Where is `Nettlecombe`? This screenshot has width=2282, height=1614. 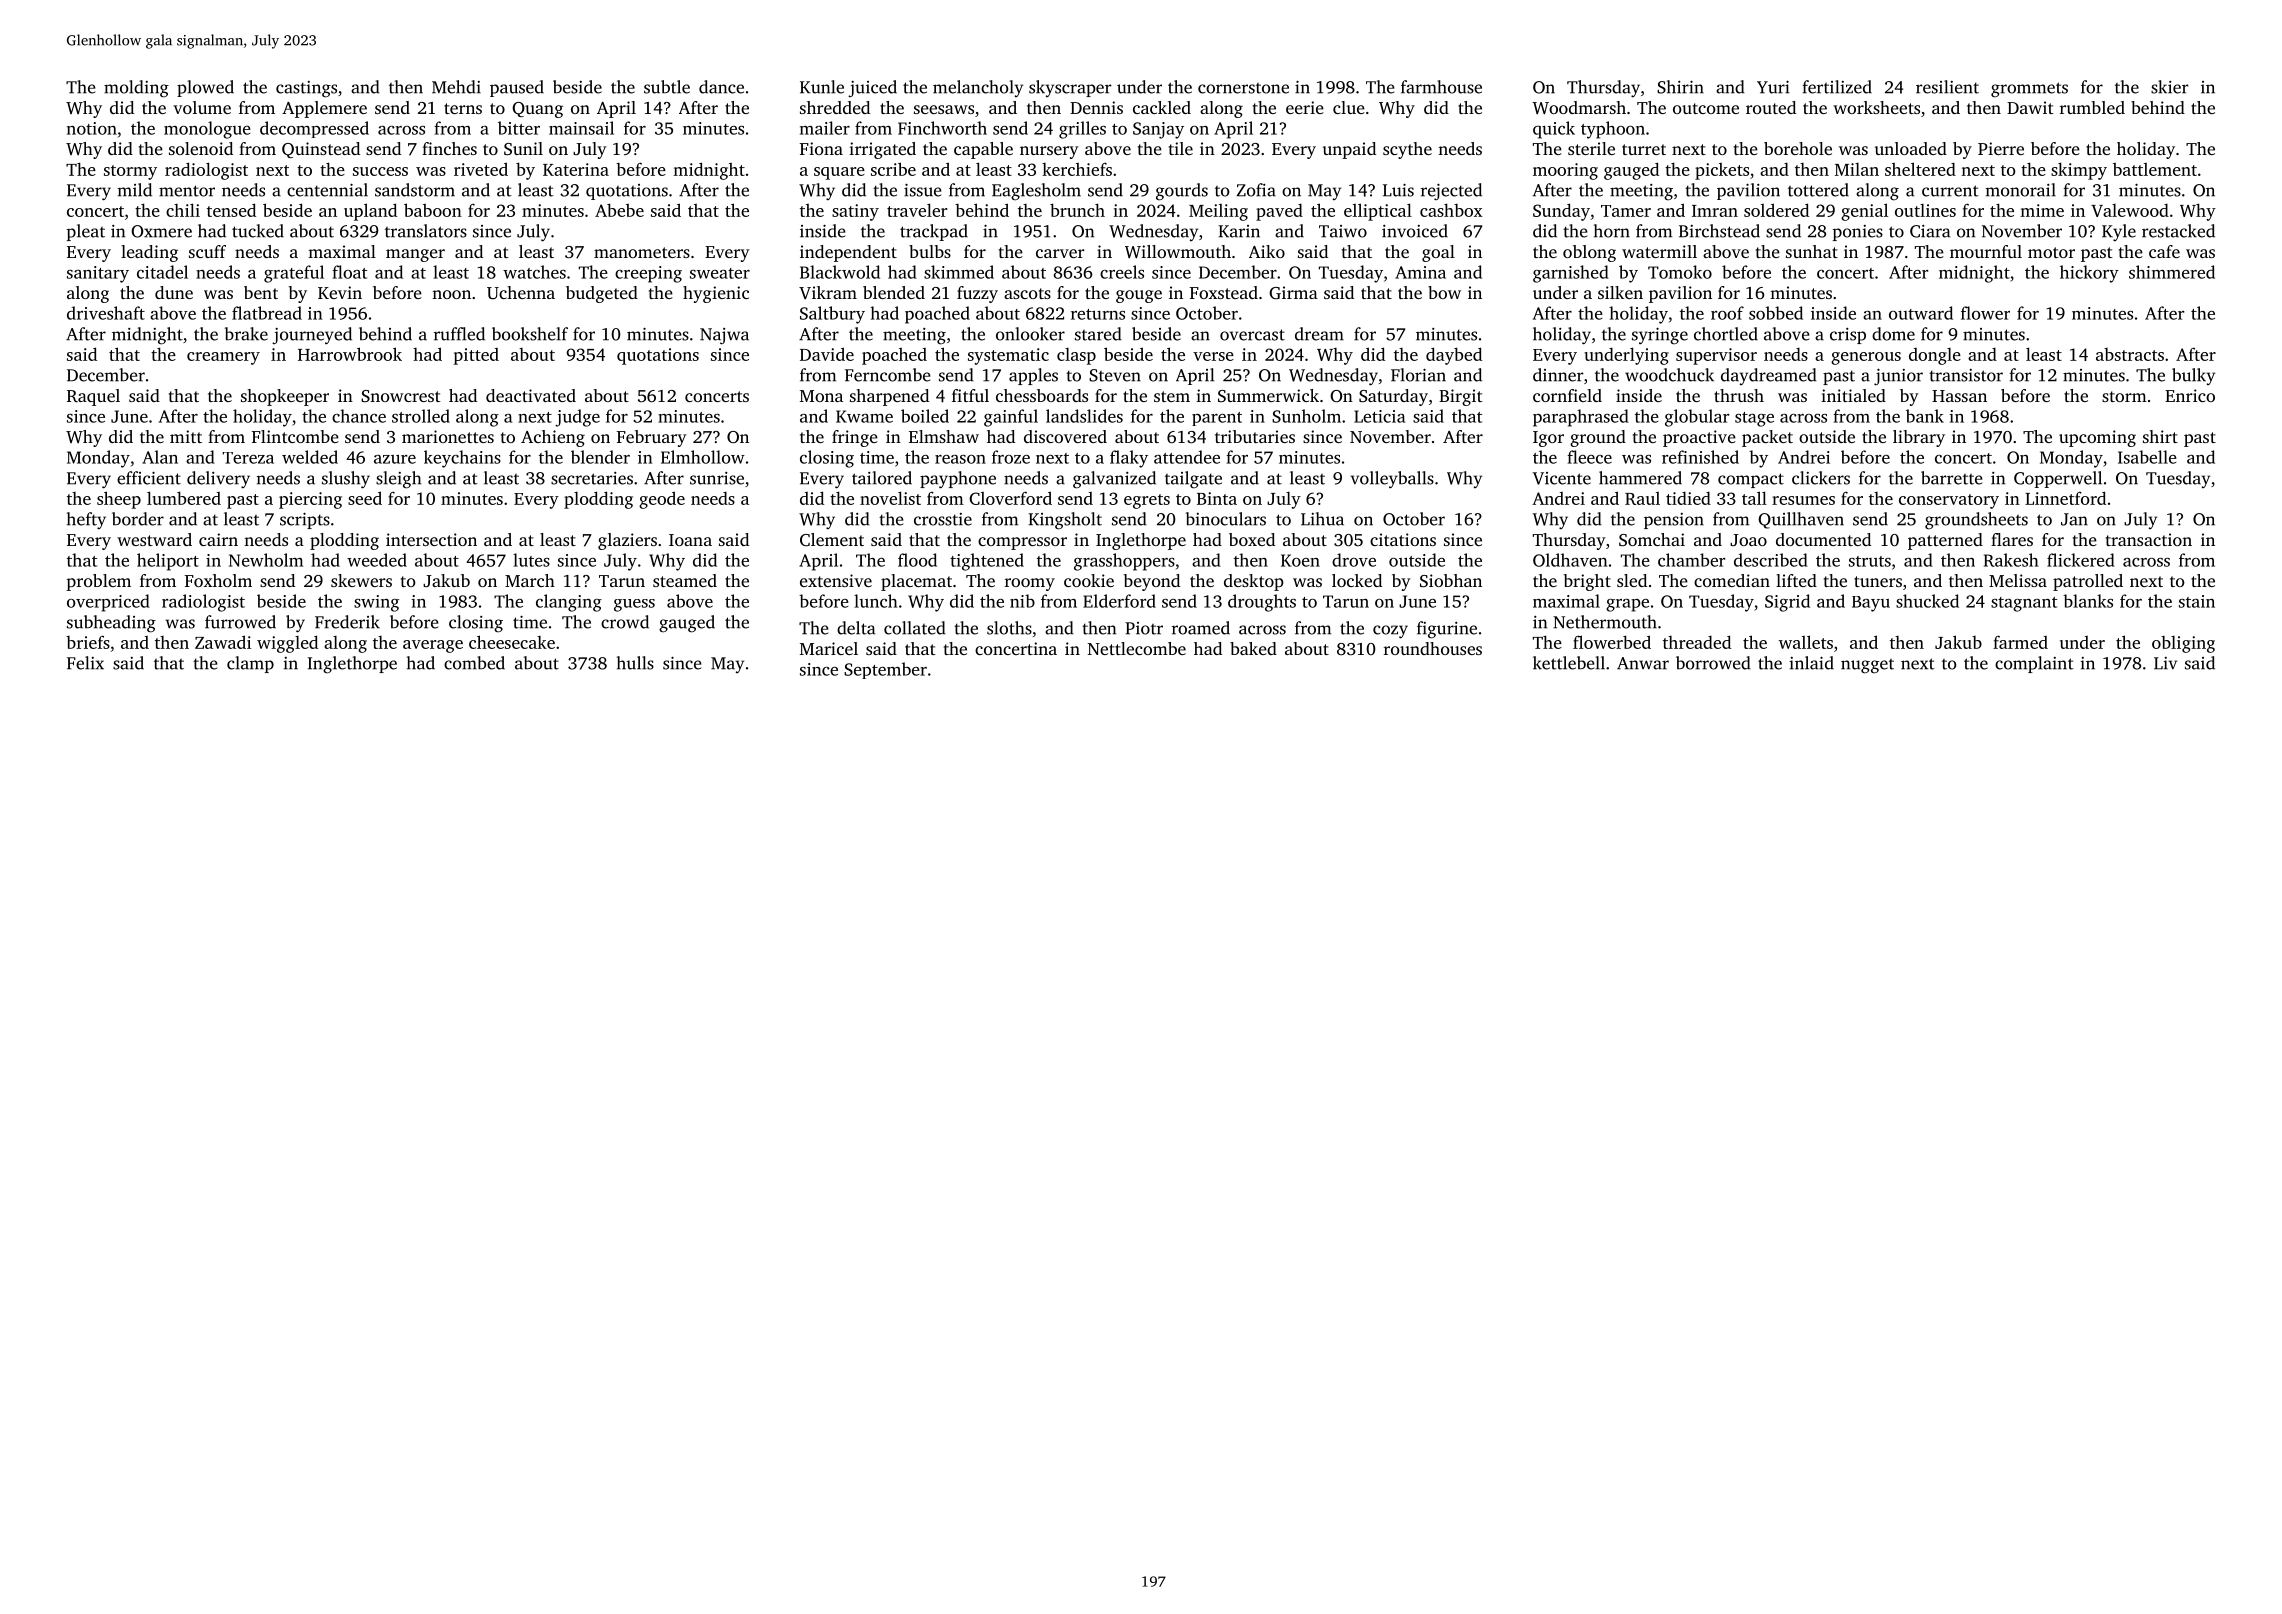
Nettlecombe is located at coordinates (1137, 648).
